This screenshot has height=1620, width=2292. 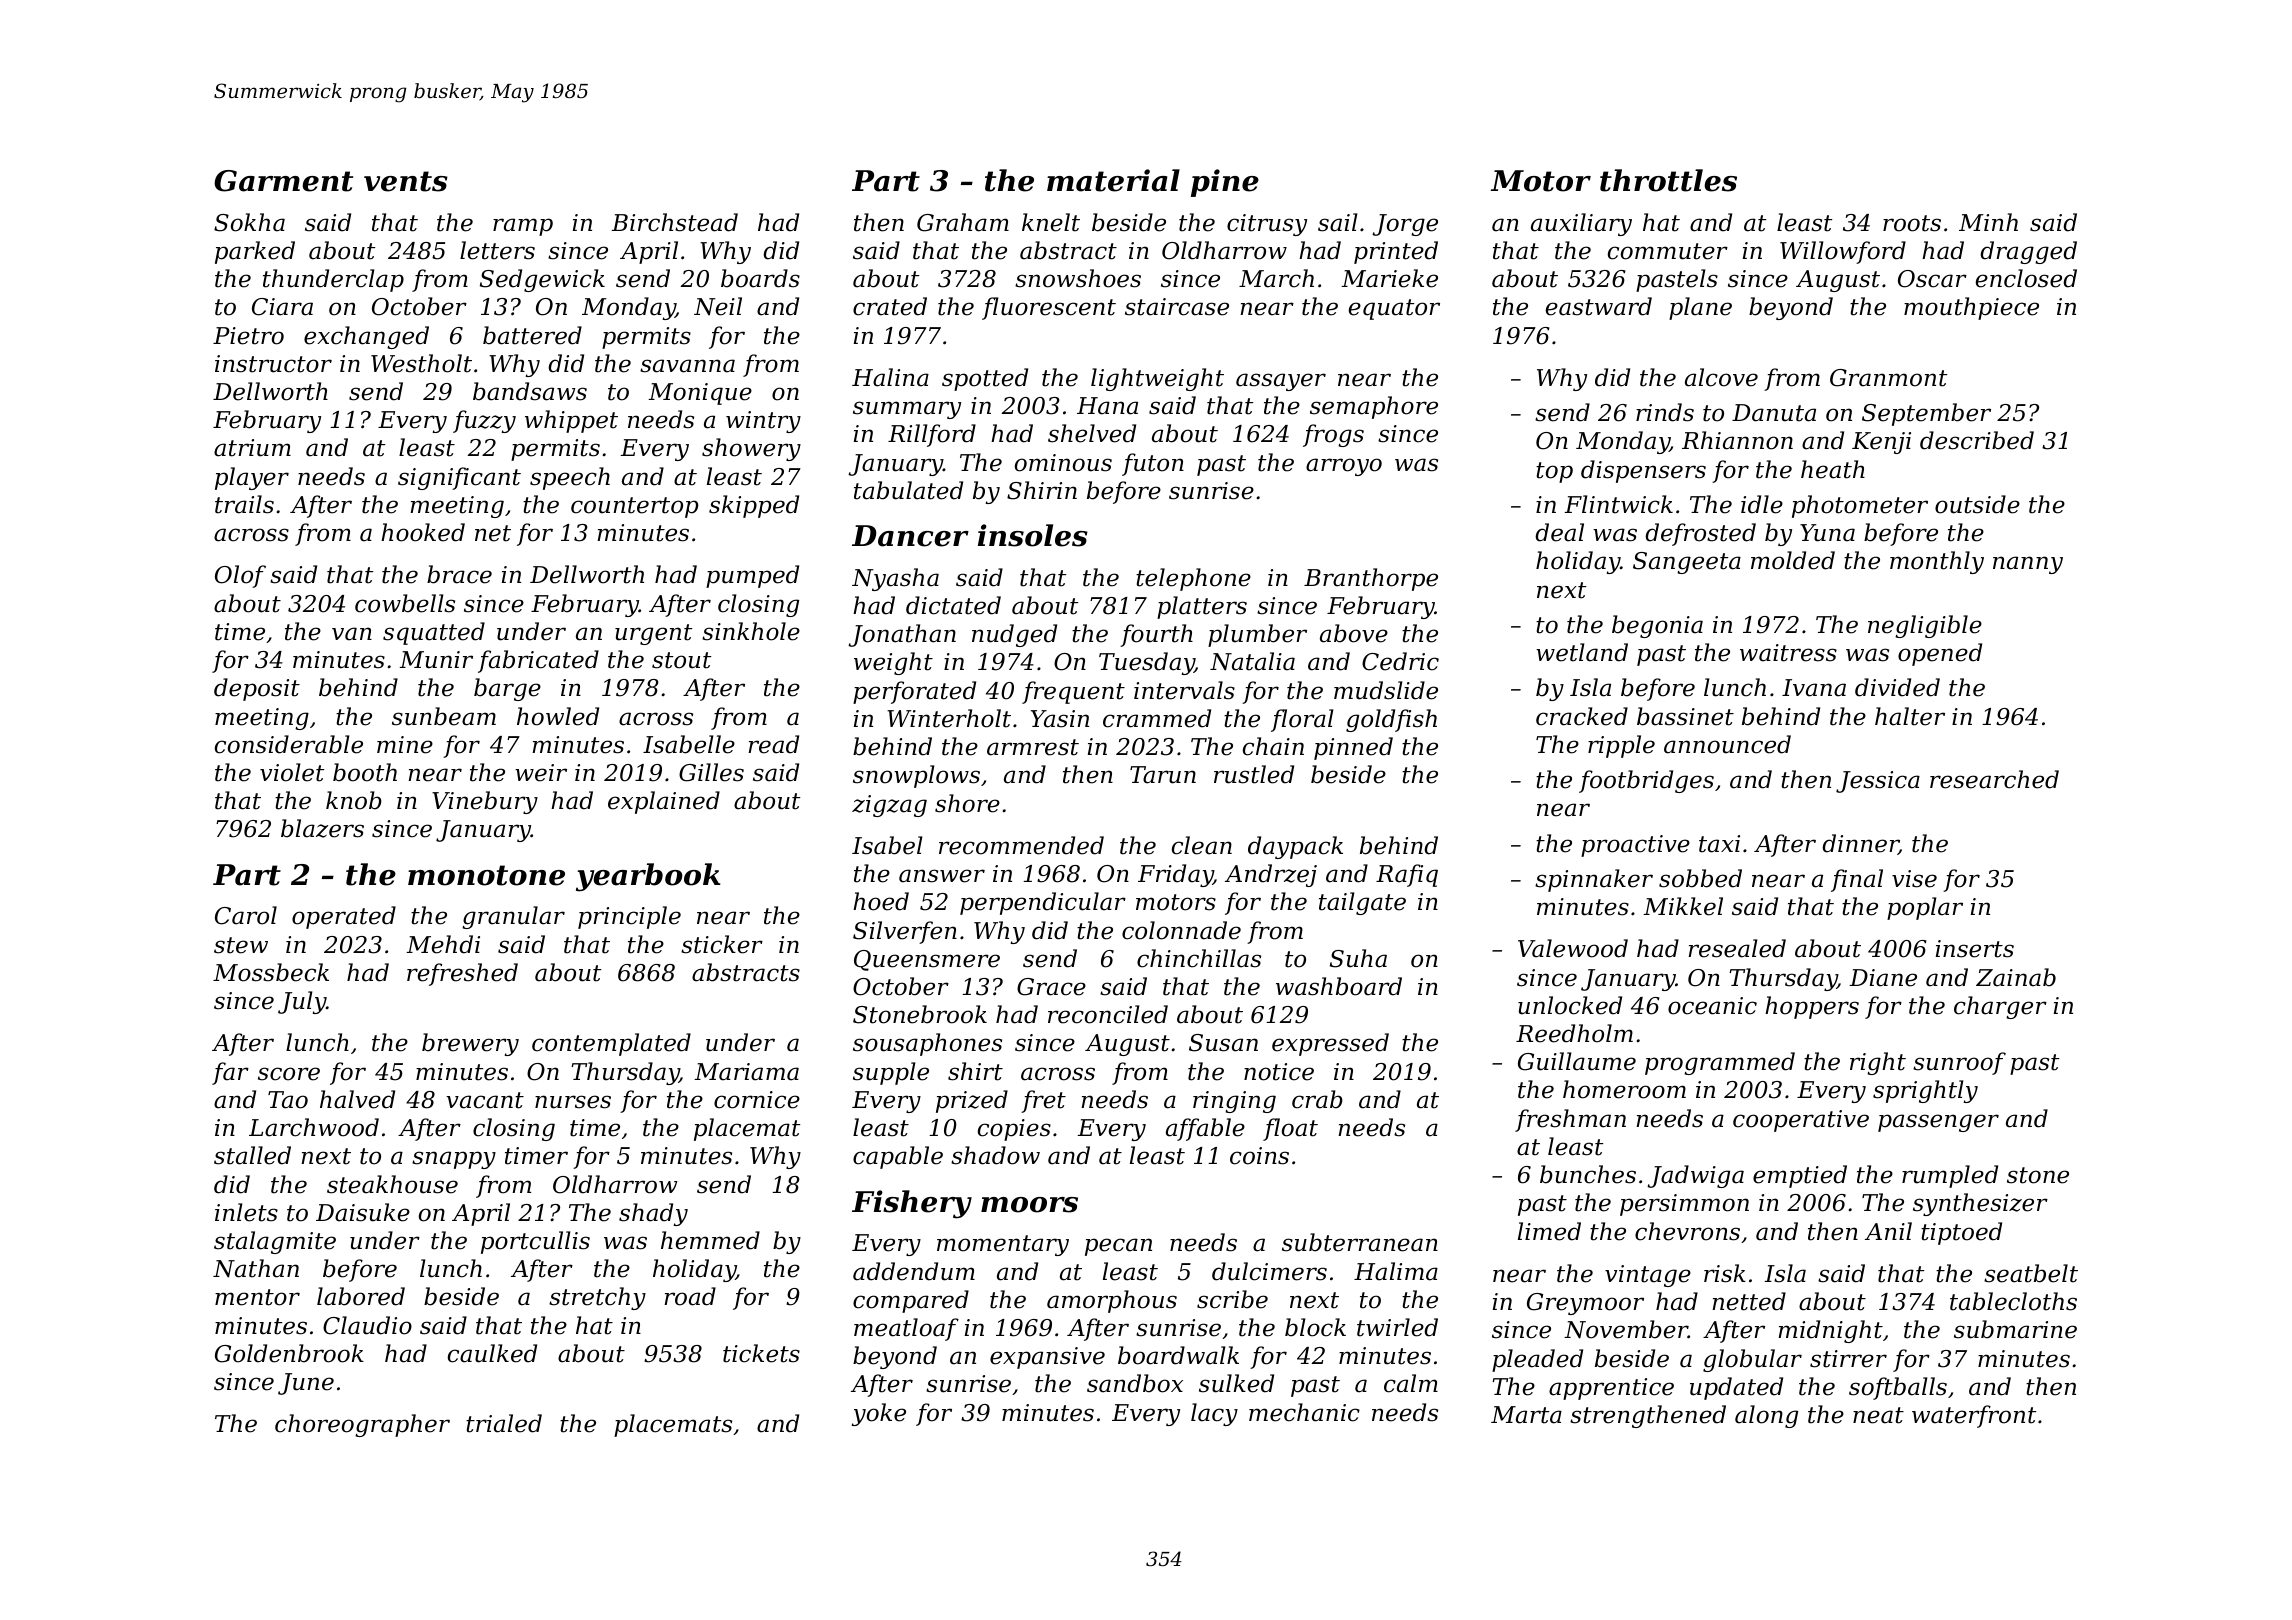 What do you see at coordinates (1047, 1358) in the screenshot?
I see `expansive` at bounding box center [1047, 1358].
